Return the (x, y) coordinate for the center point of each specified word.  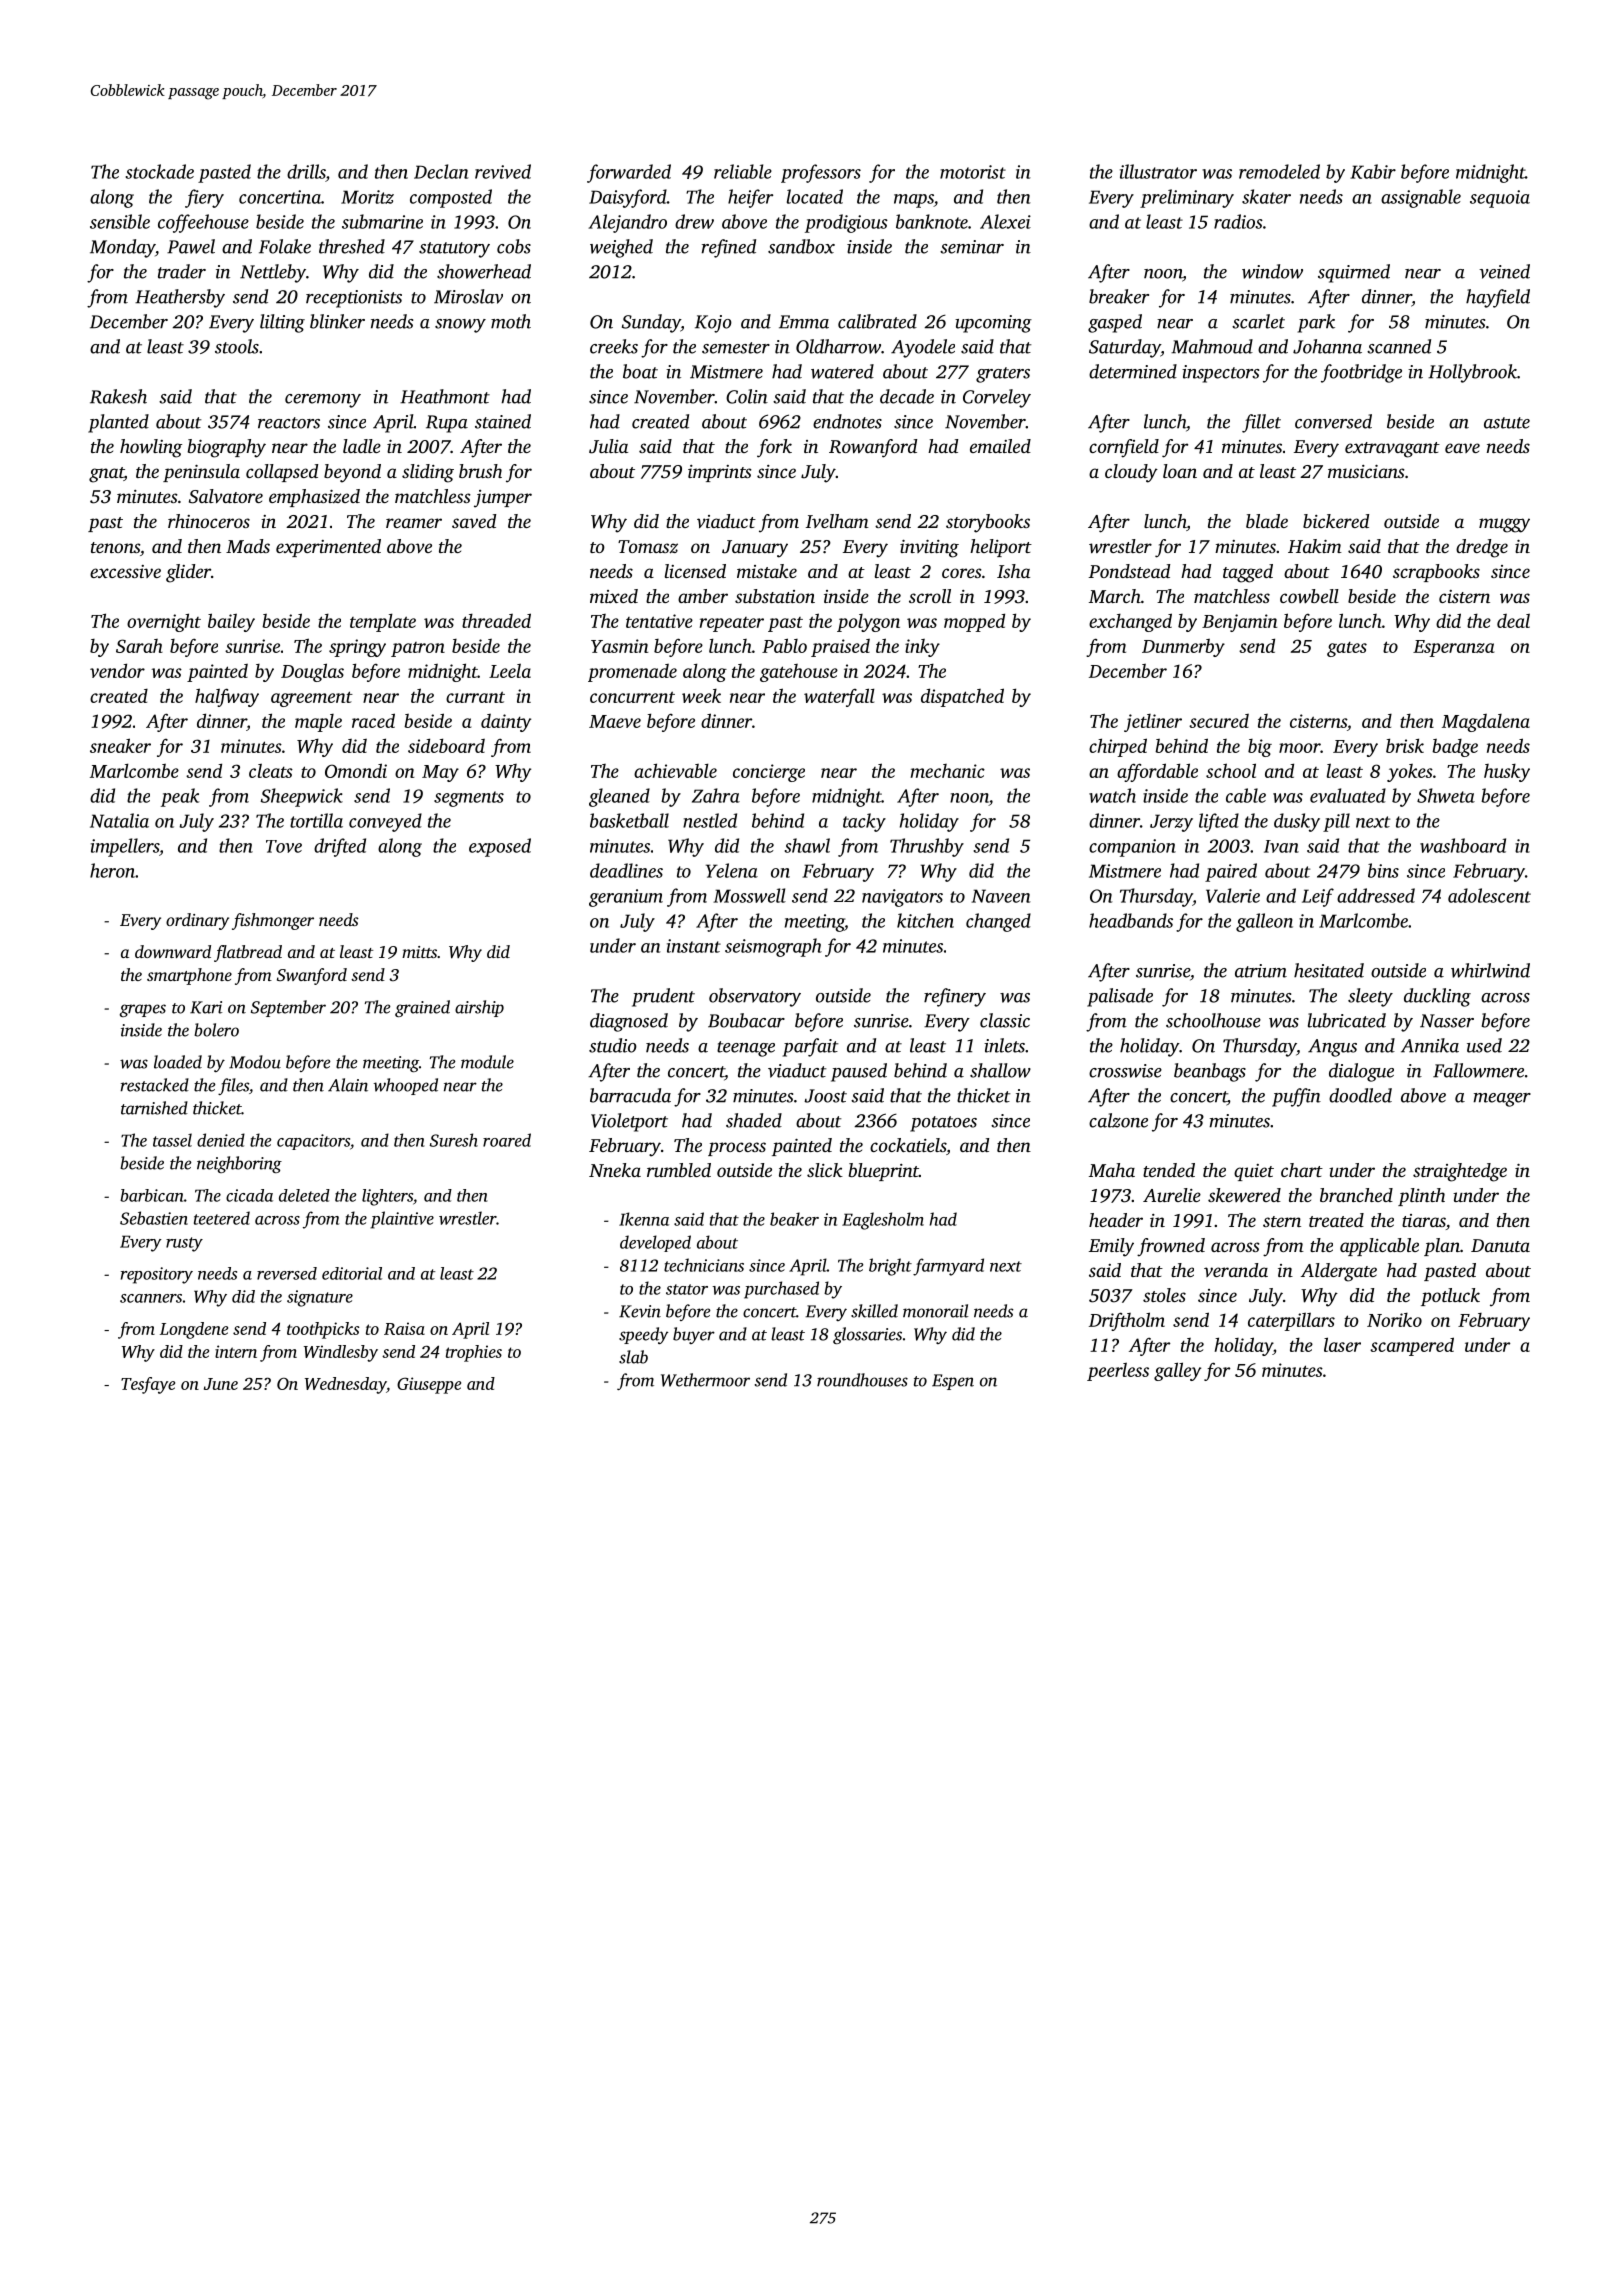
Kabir (1373, 171)
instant (694, 946)
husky (1507, 773)
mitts (419, 952)
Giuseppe (429, 1385)
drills (306, 171)
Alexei (1005, 221)
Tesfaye (148, 1385)
